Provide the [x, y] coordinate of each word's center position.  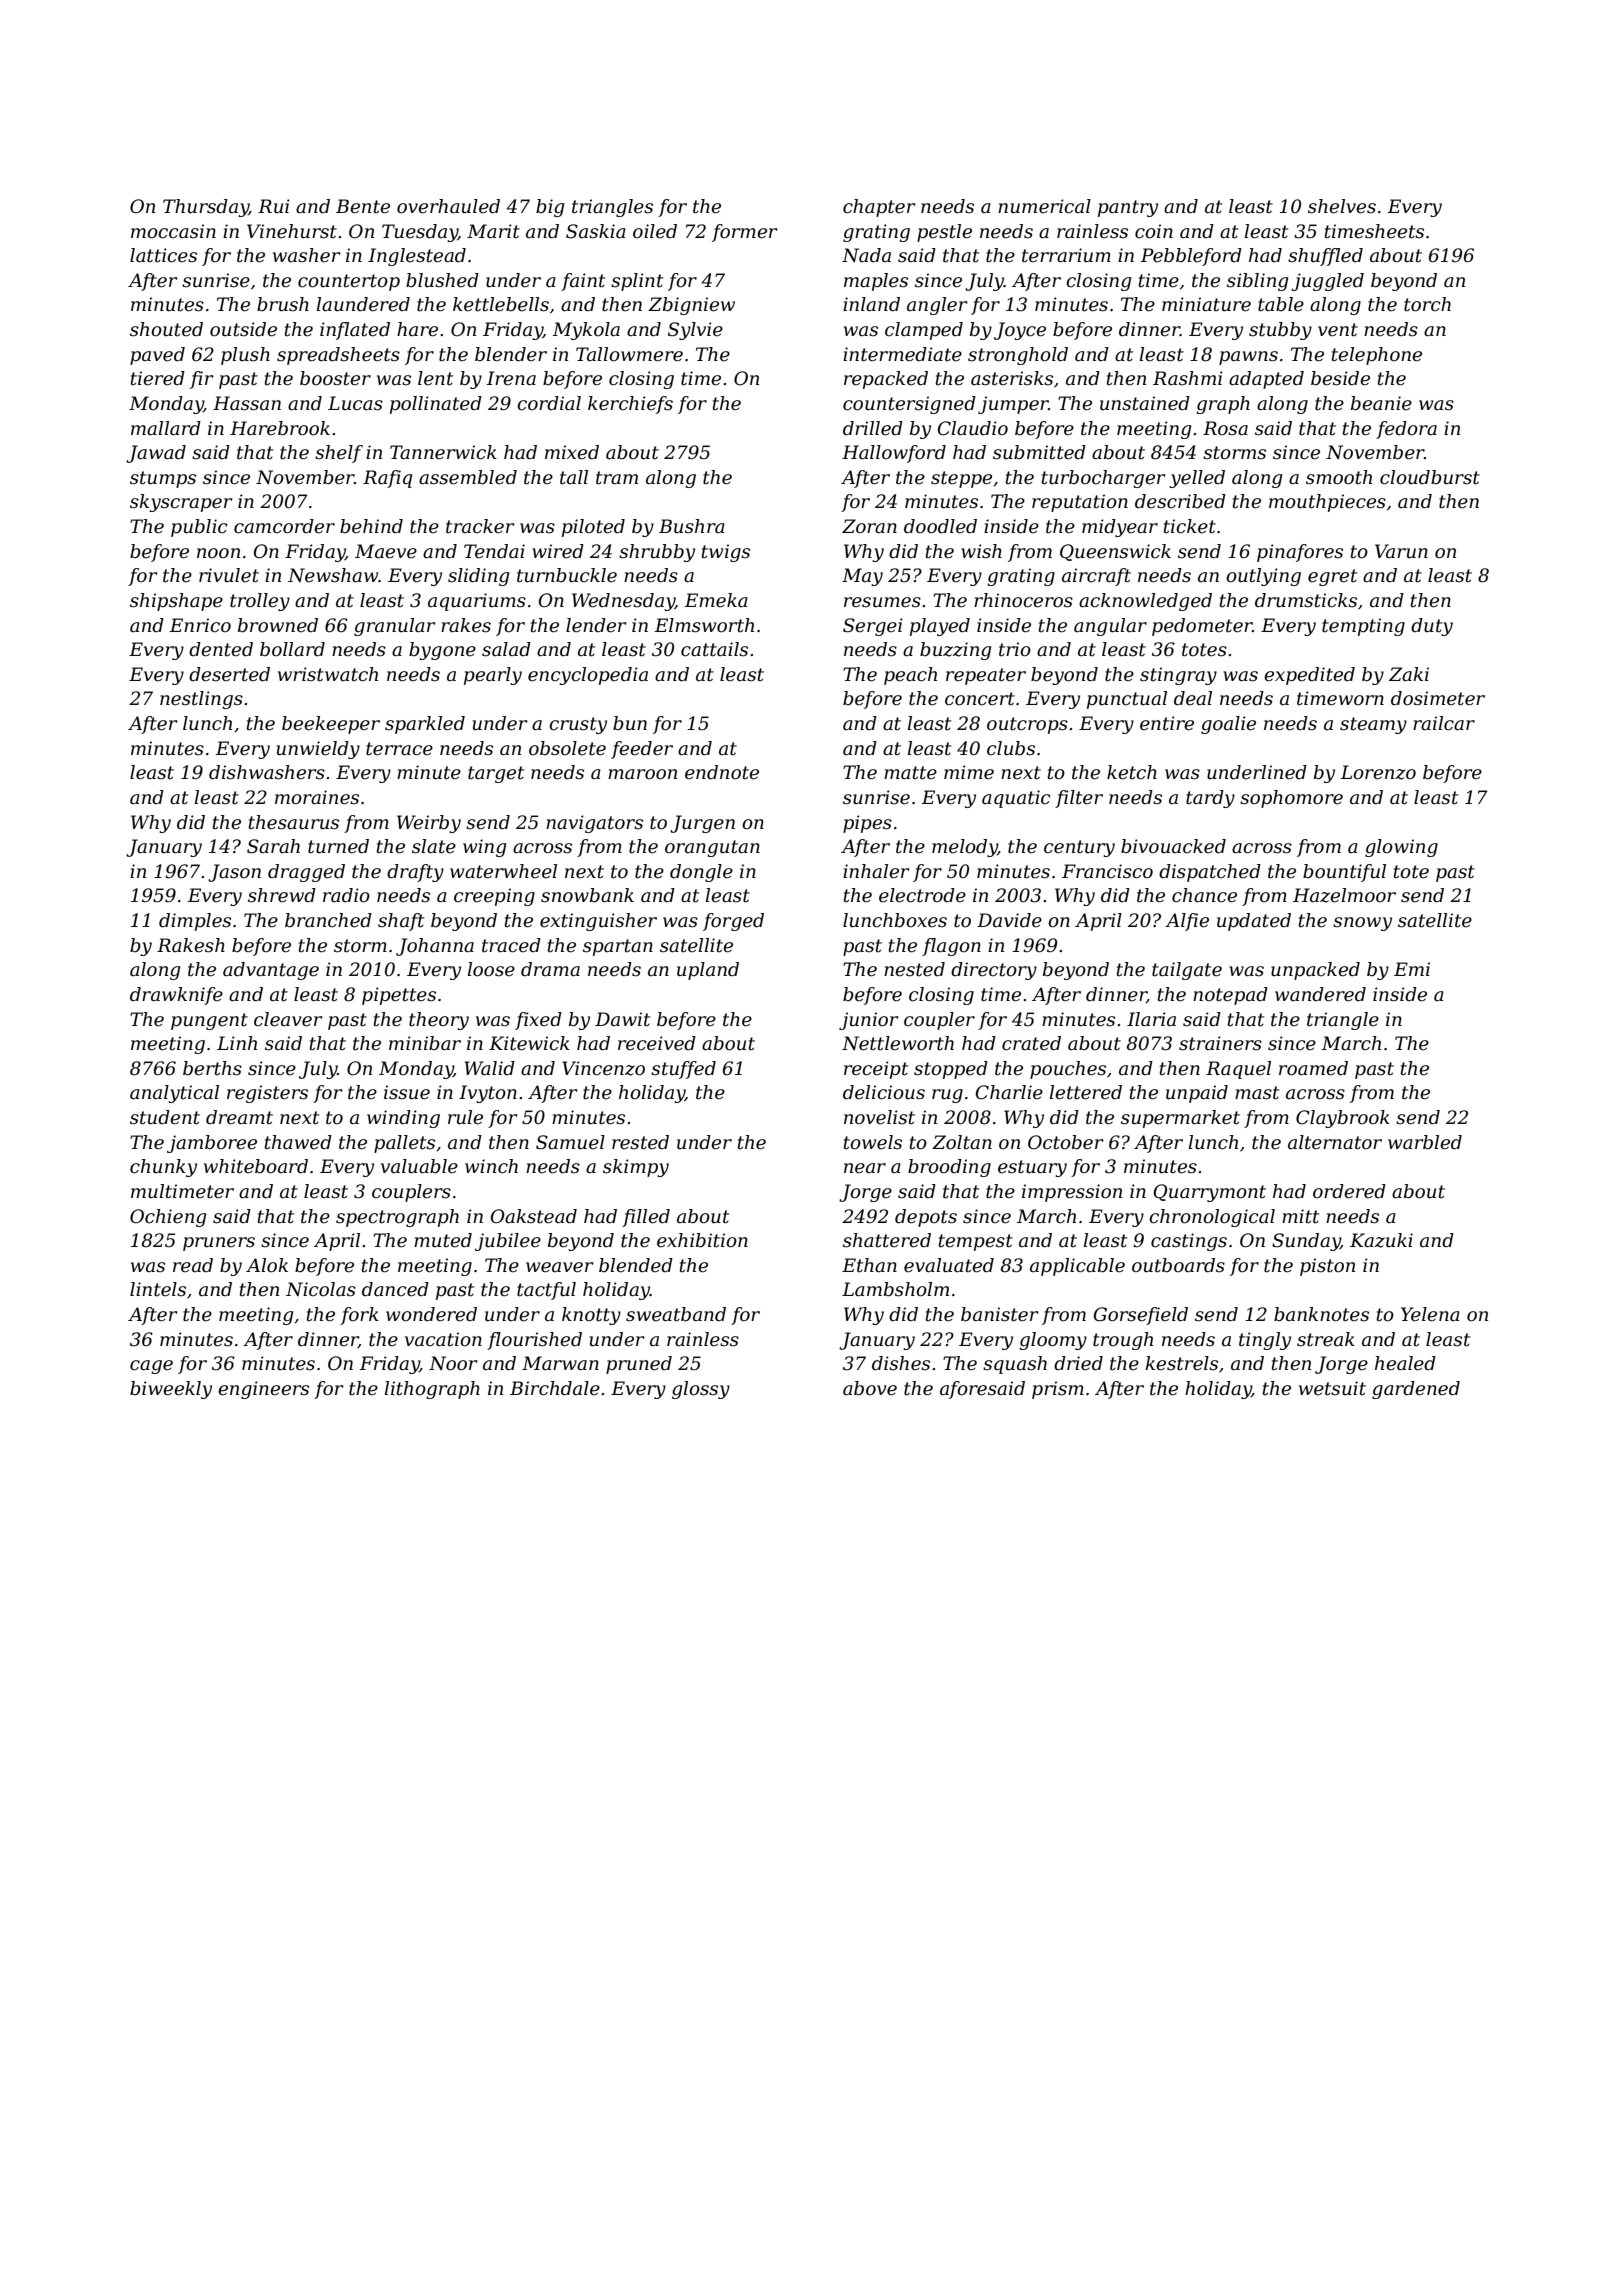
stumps [163, 479]
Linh [237, 1043]
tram [617, 478]
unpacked [1315, 971]
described [1180, 501]
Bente [363, 206]
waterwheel [503, 871]
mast [1257, 1093]
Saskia [596, 231]
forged [733, 922]
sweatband [676, 1314]
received [657, 1043]
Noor [453, 1363]
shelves [1342, 206]
